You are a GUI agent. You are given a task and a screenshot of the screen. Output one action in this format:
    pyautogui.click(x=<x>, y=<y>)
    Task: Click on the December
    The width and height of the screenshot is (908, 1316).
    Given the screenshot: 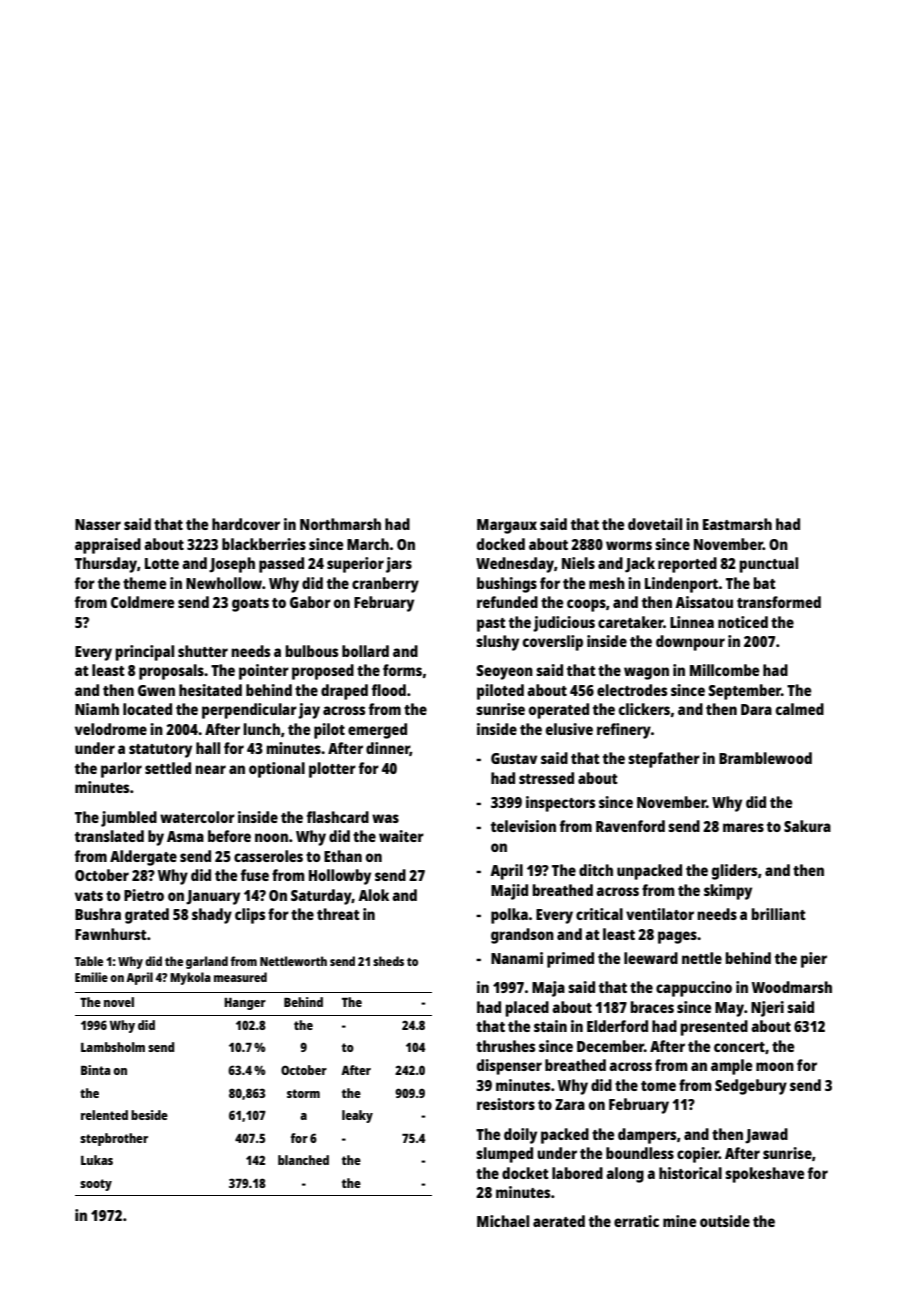 What is the action you would take?
    pyautogui.click(x=610, y=1046)
